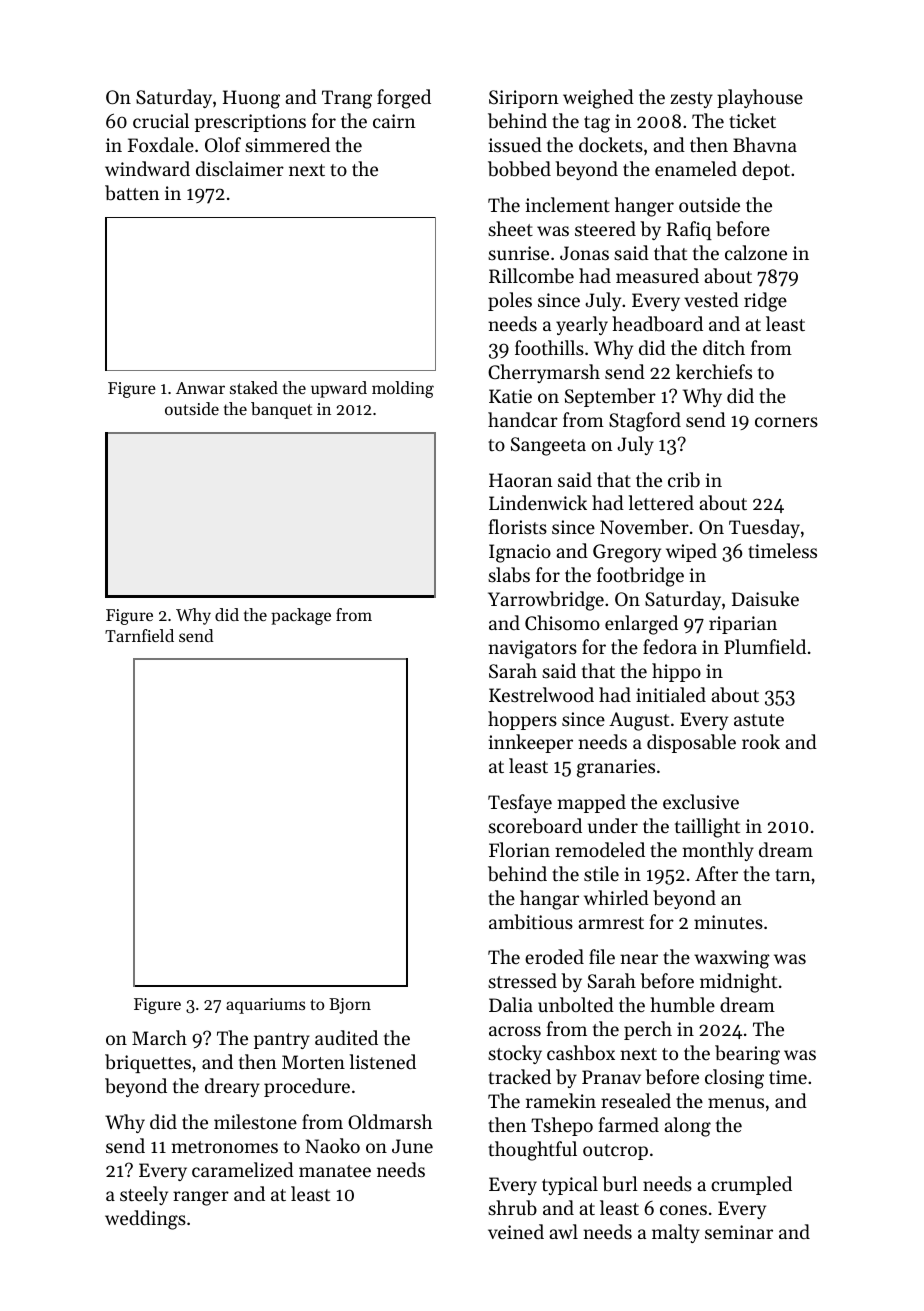  Describe the element at coordinates (691, 100) in the screenshot. I see `zesty` at that location.
